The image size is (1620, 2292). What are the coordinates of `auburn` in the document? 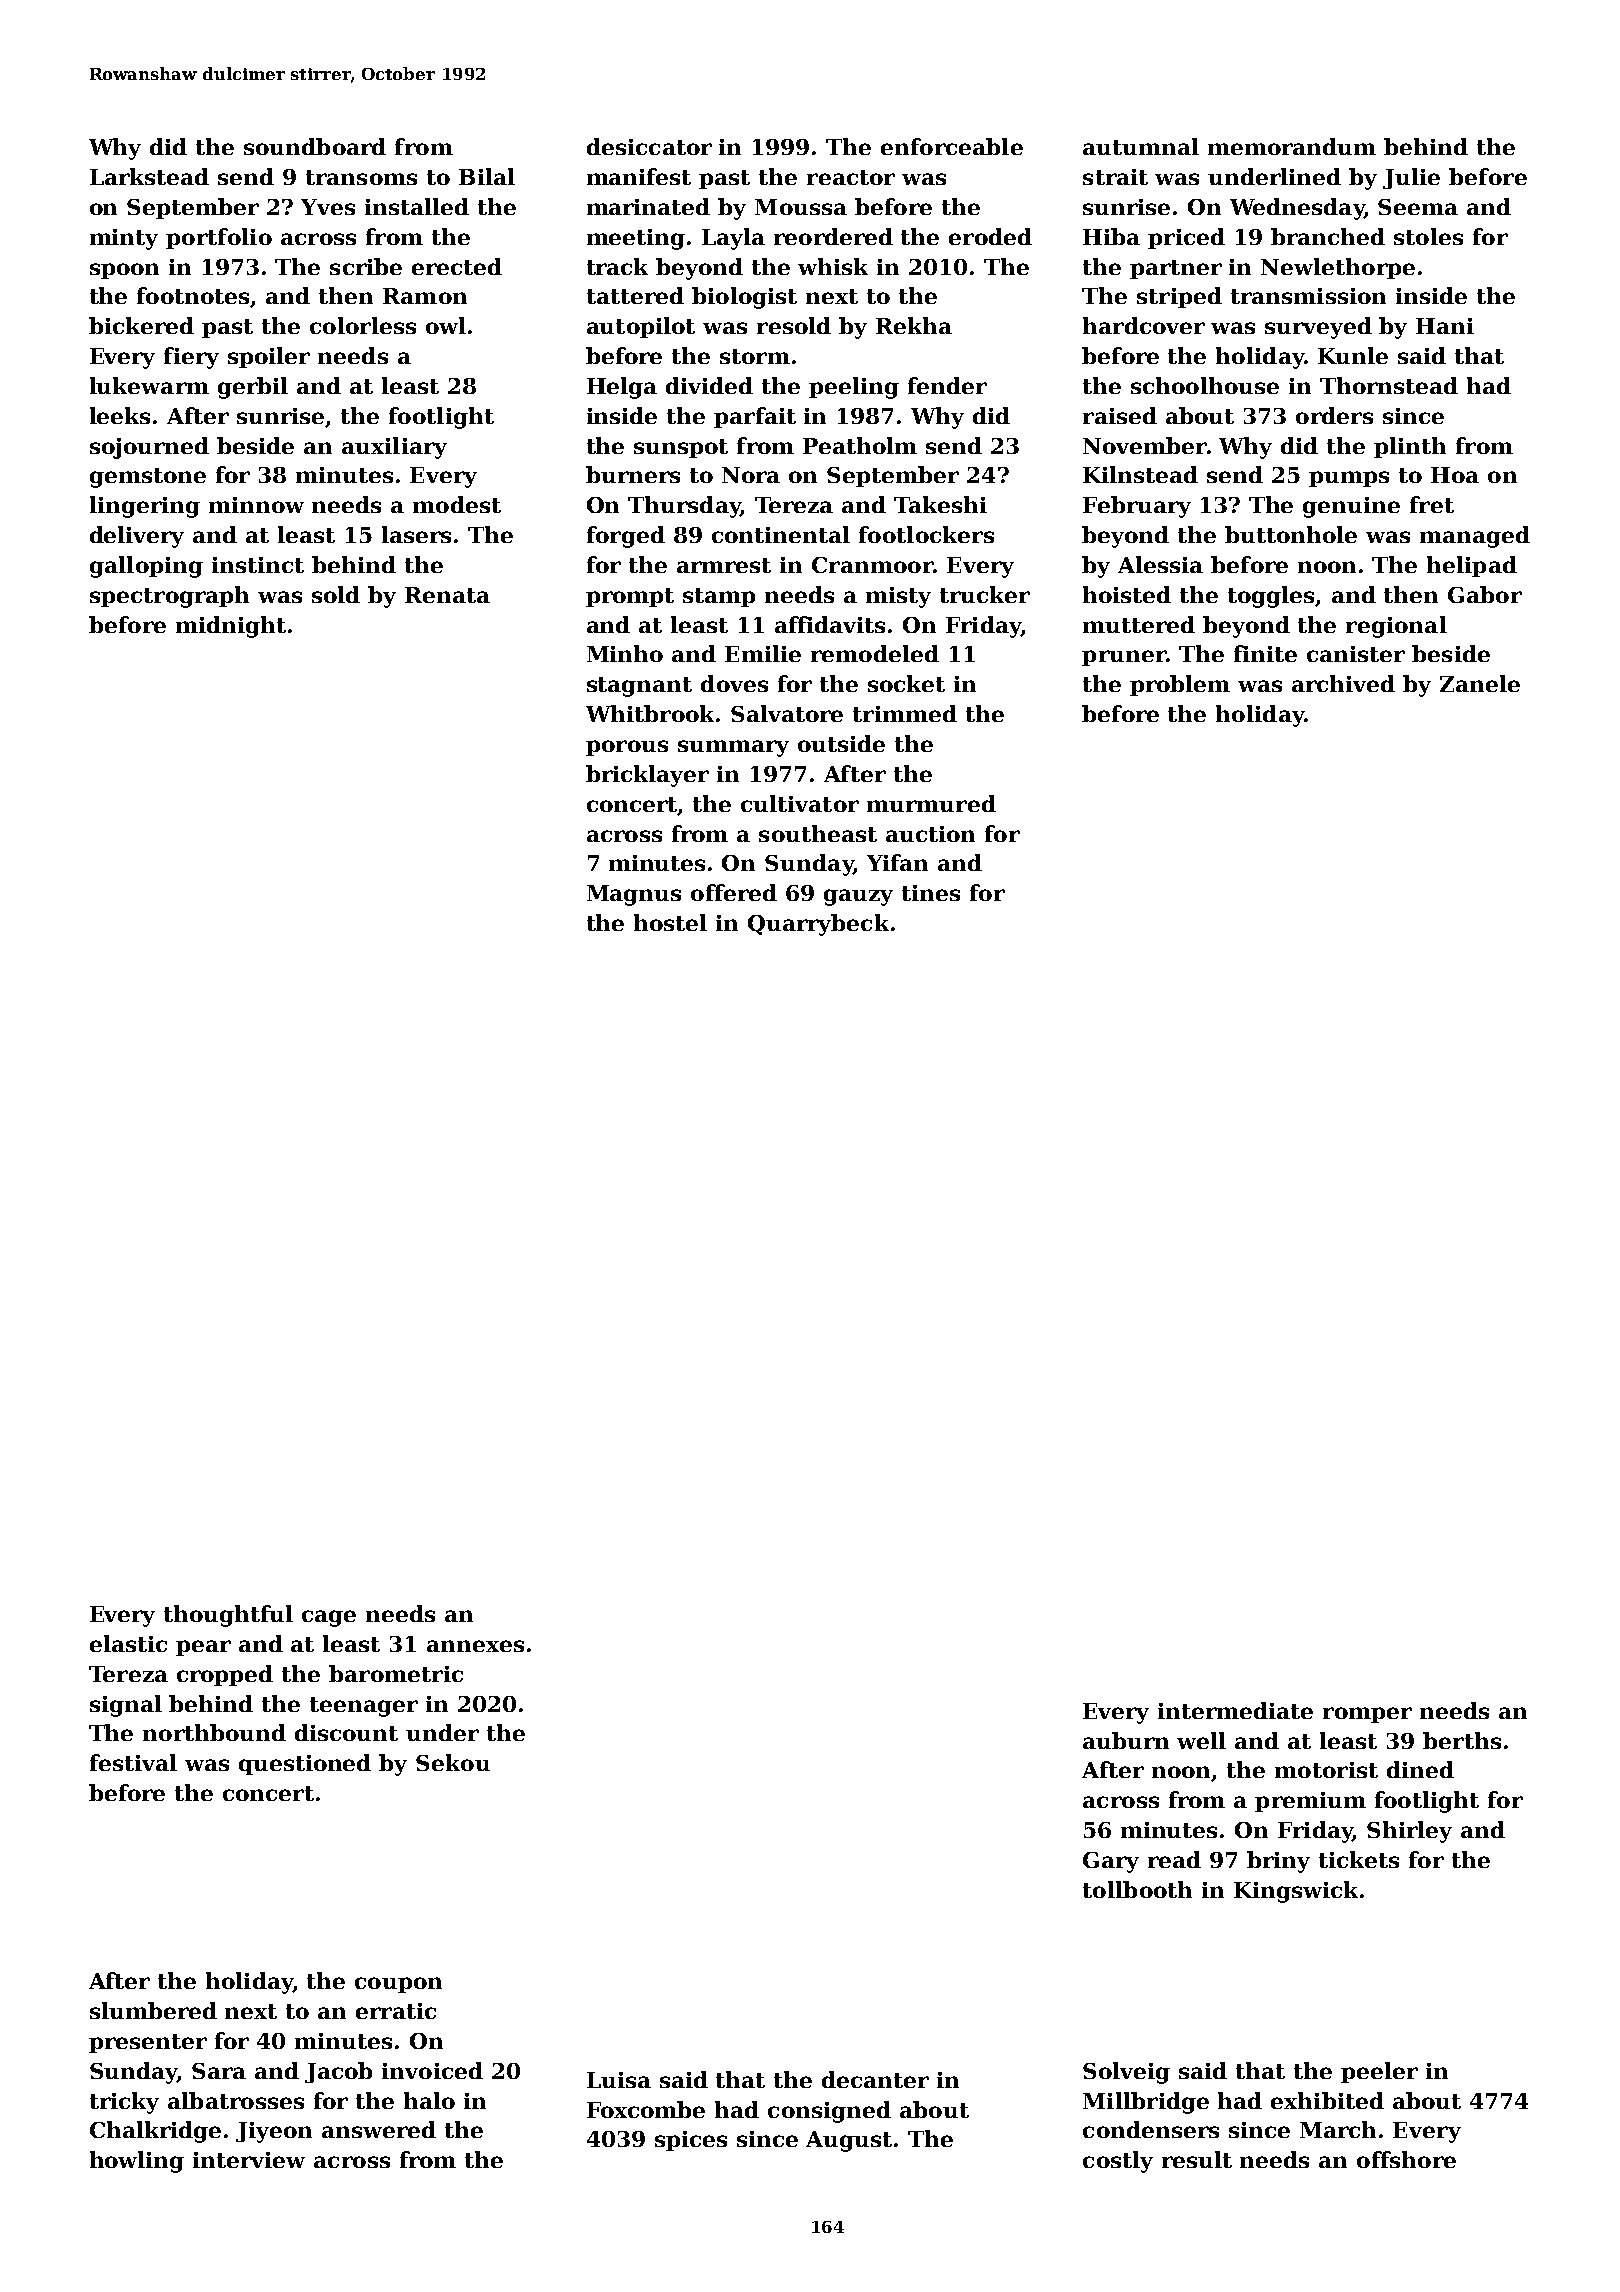 It's located at (1126, 1740).
